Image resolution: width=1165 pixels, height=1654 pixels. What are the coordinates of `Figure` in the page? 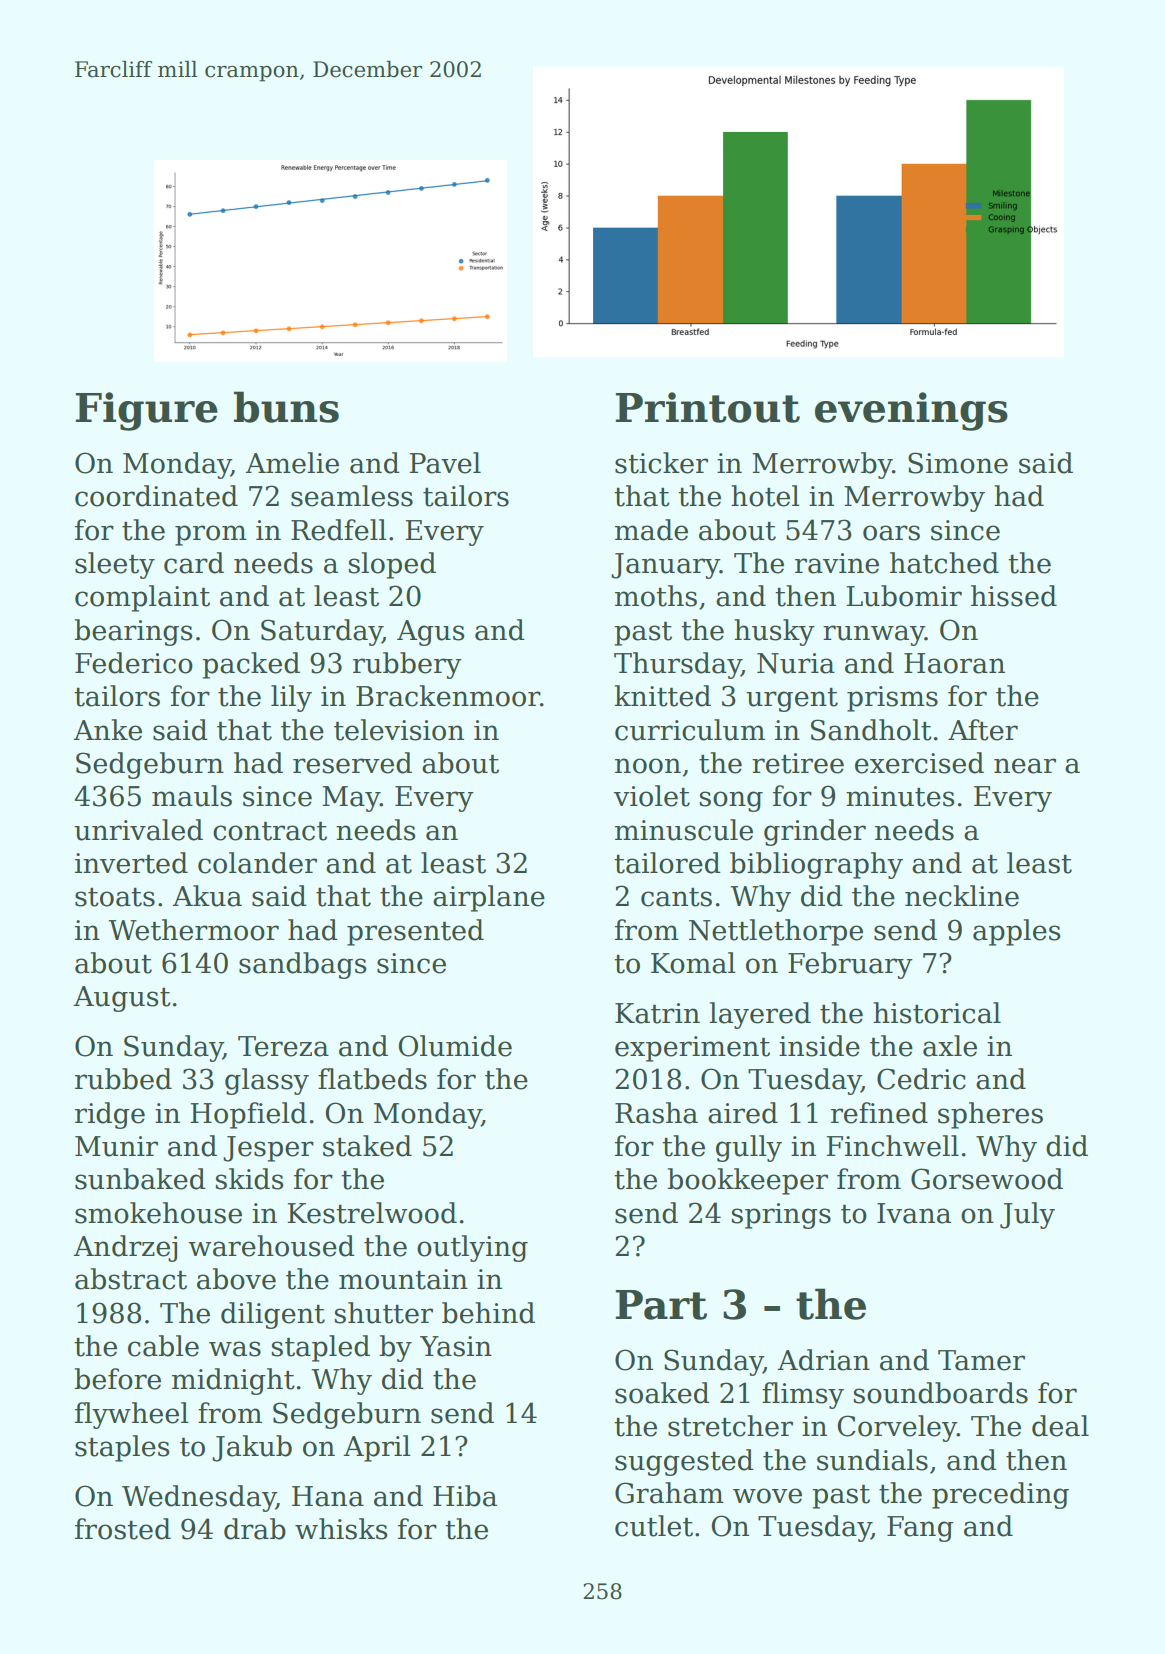 It's located at (146, 411).
